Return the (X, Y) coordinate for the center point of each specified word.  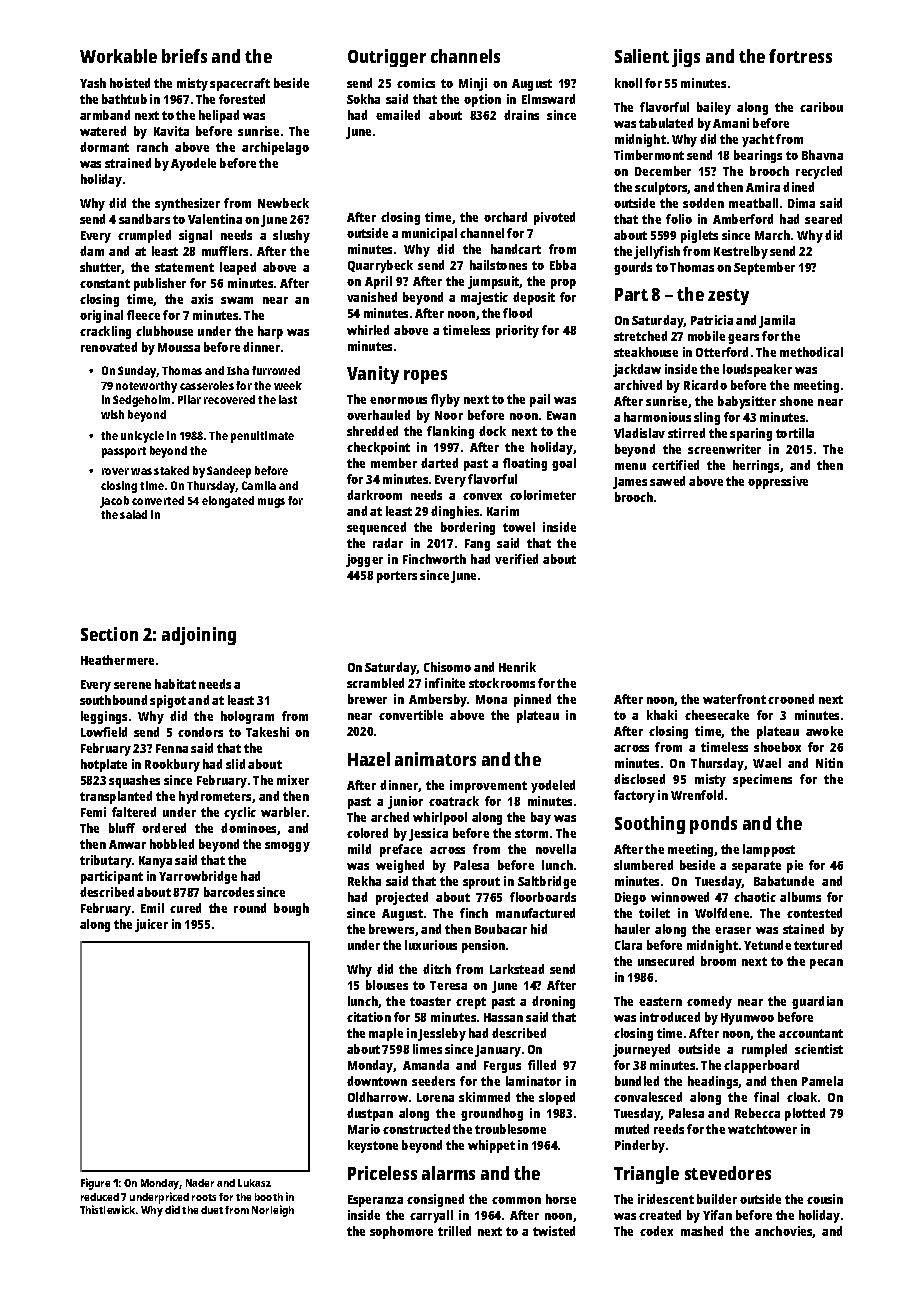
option (482, 100)
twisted (554, 1231)
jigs (686, 58)
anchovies (784, 1232)
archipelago (275, 148)
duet (212, 1210)
